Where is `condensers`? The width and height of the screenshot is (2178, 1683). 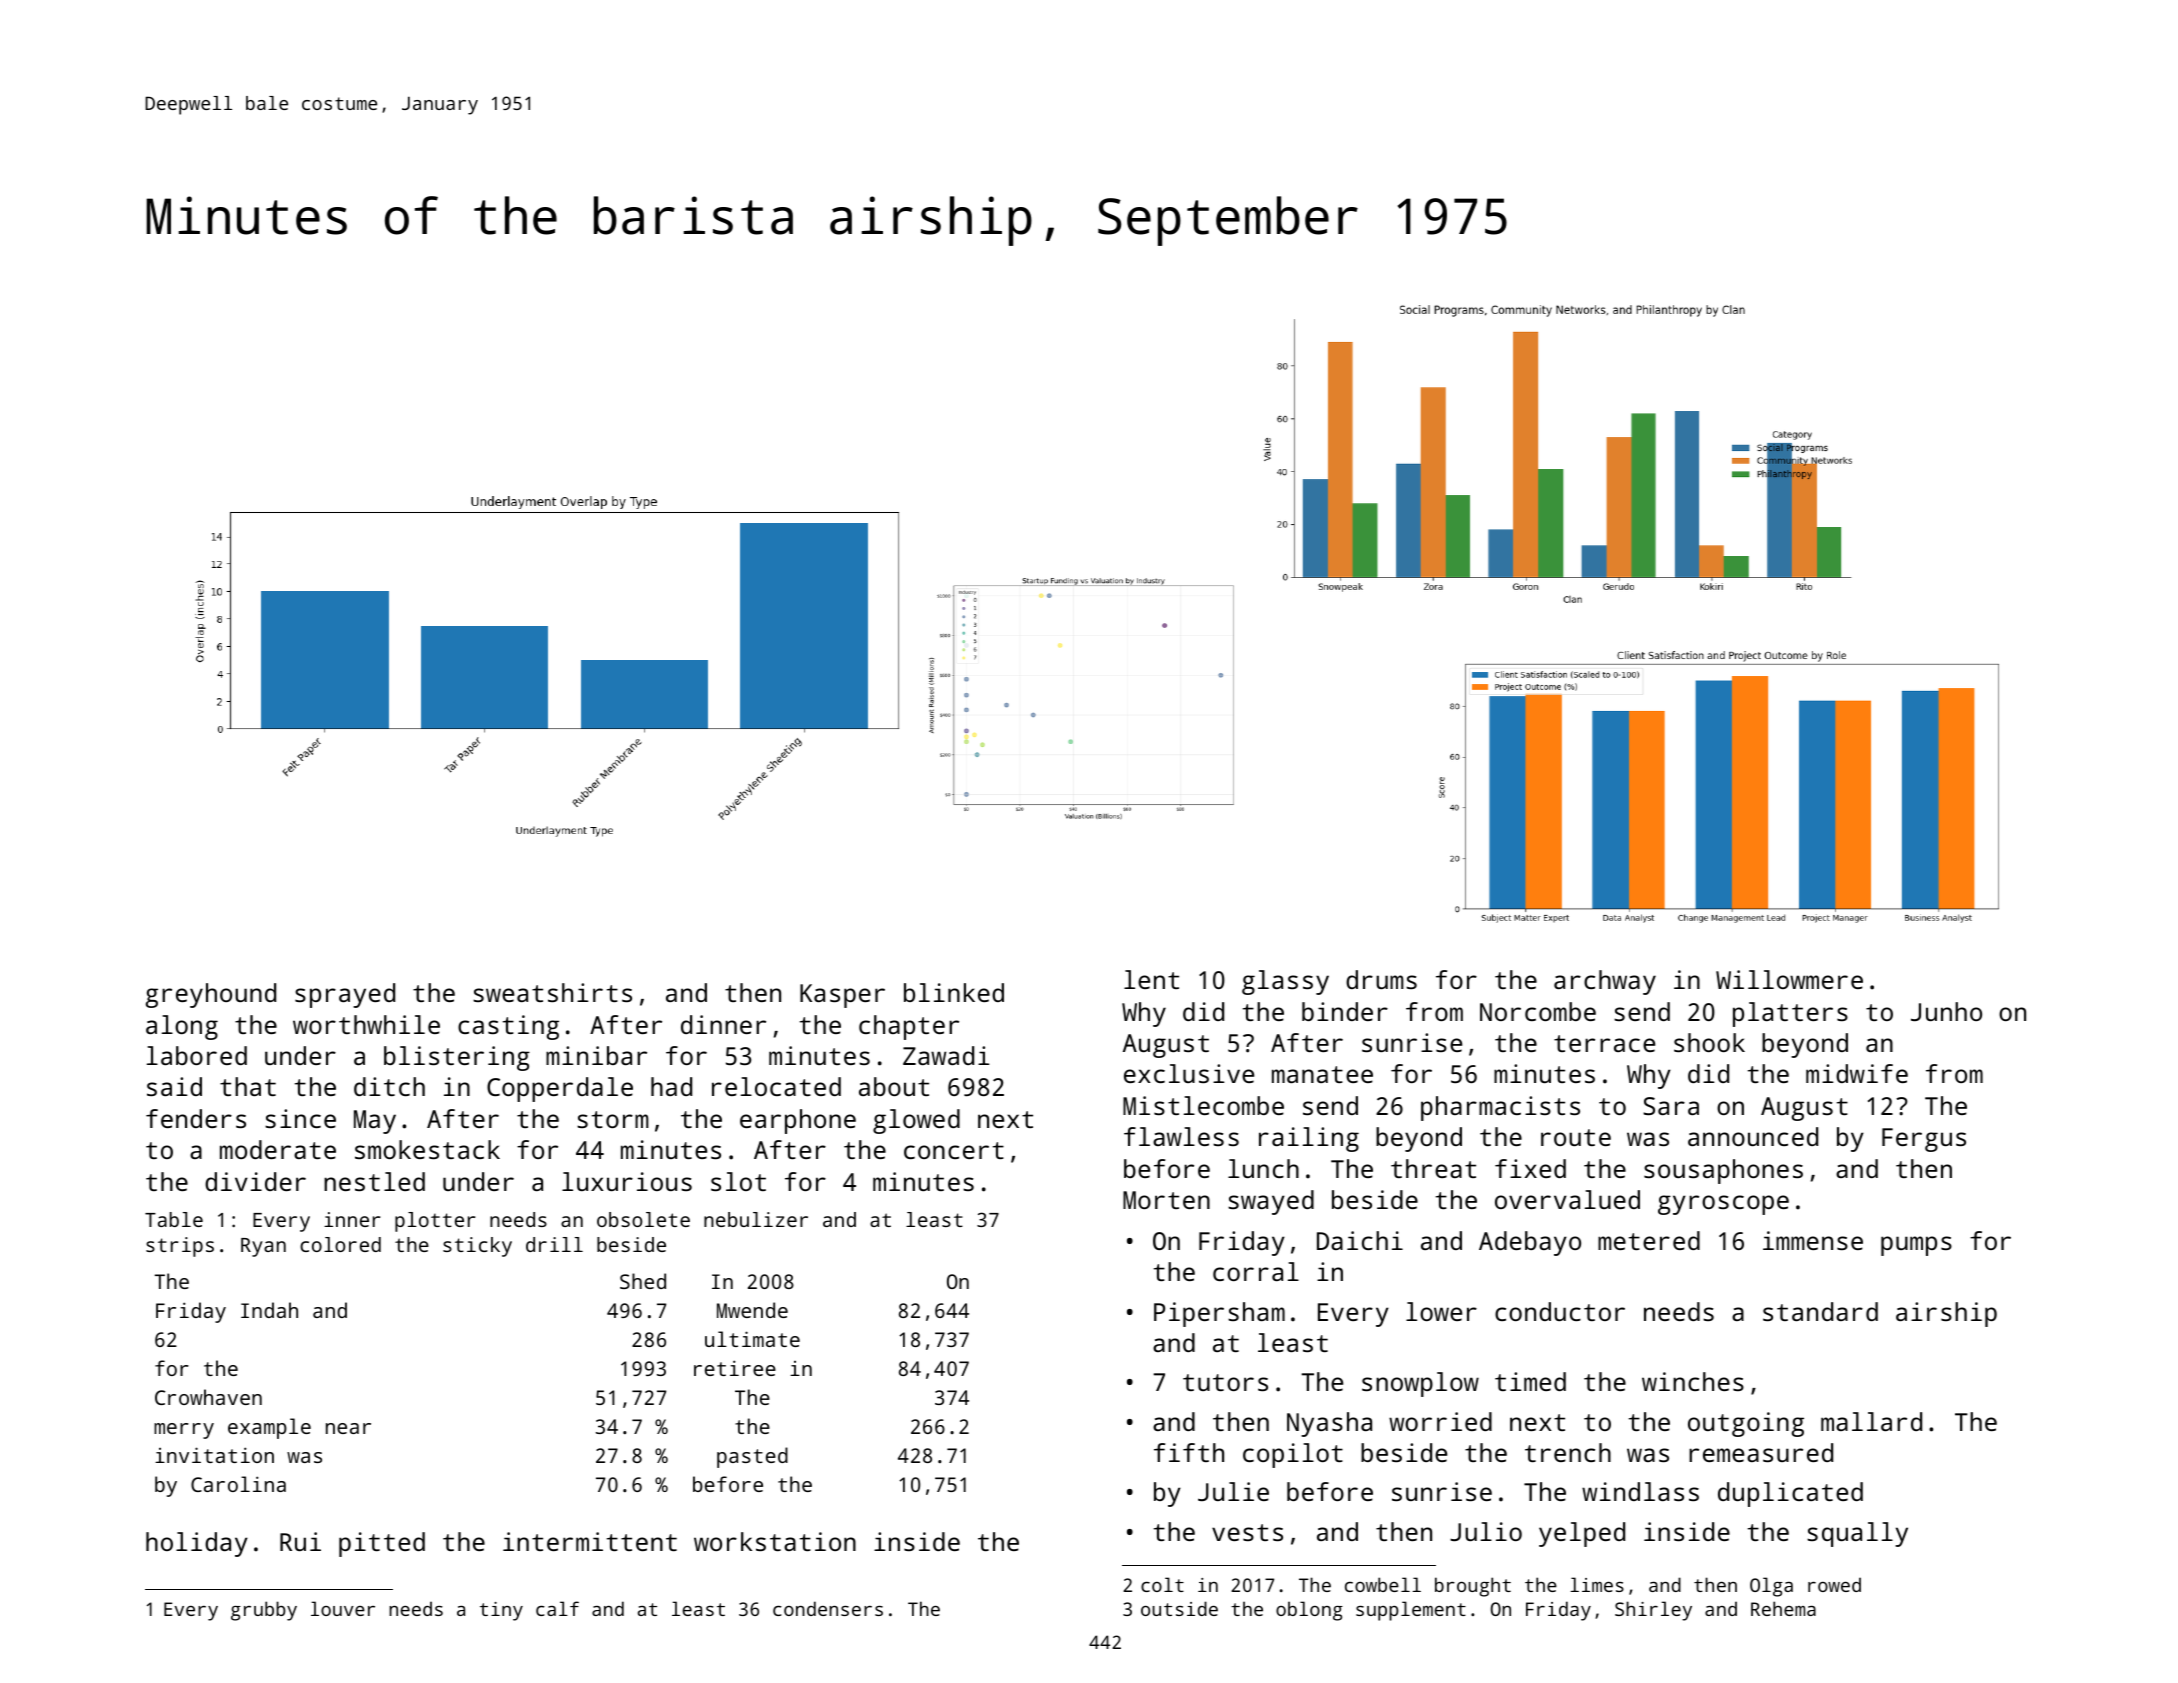
condensers is located at coordinates (828, 1608).
